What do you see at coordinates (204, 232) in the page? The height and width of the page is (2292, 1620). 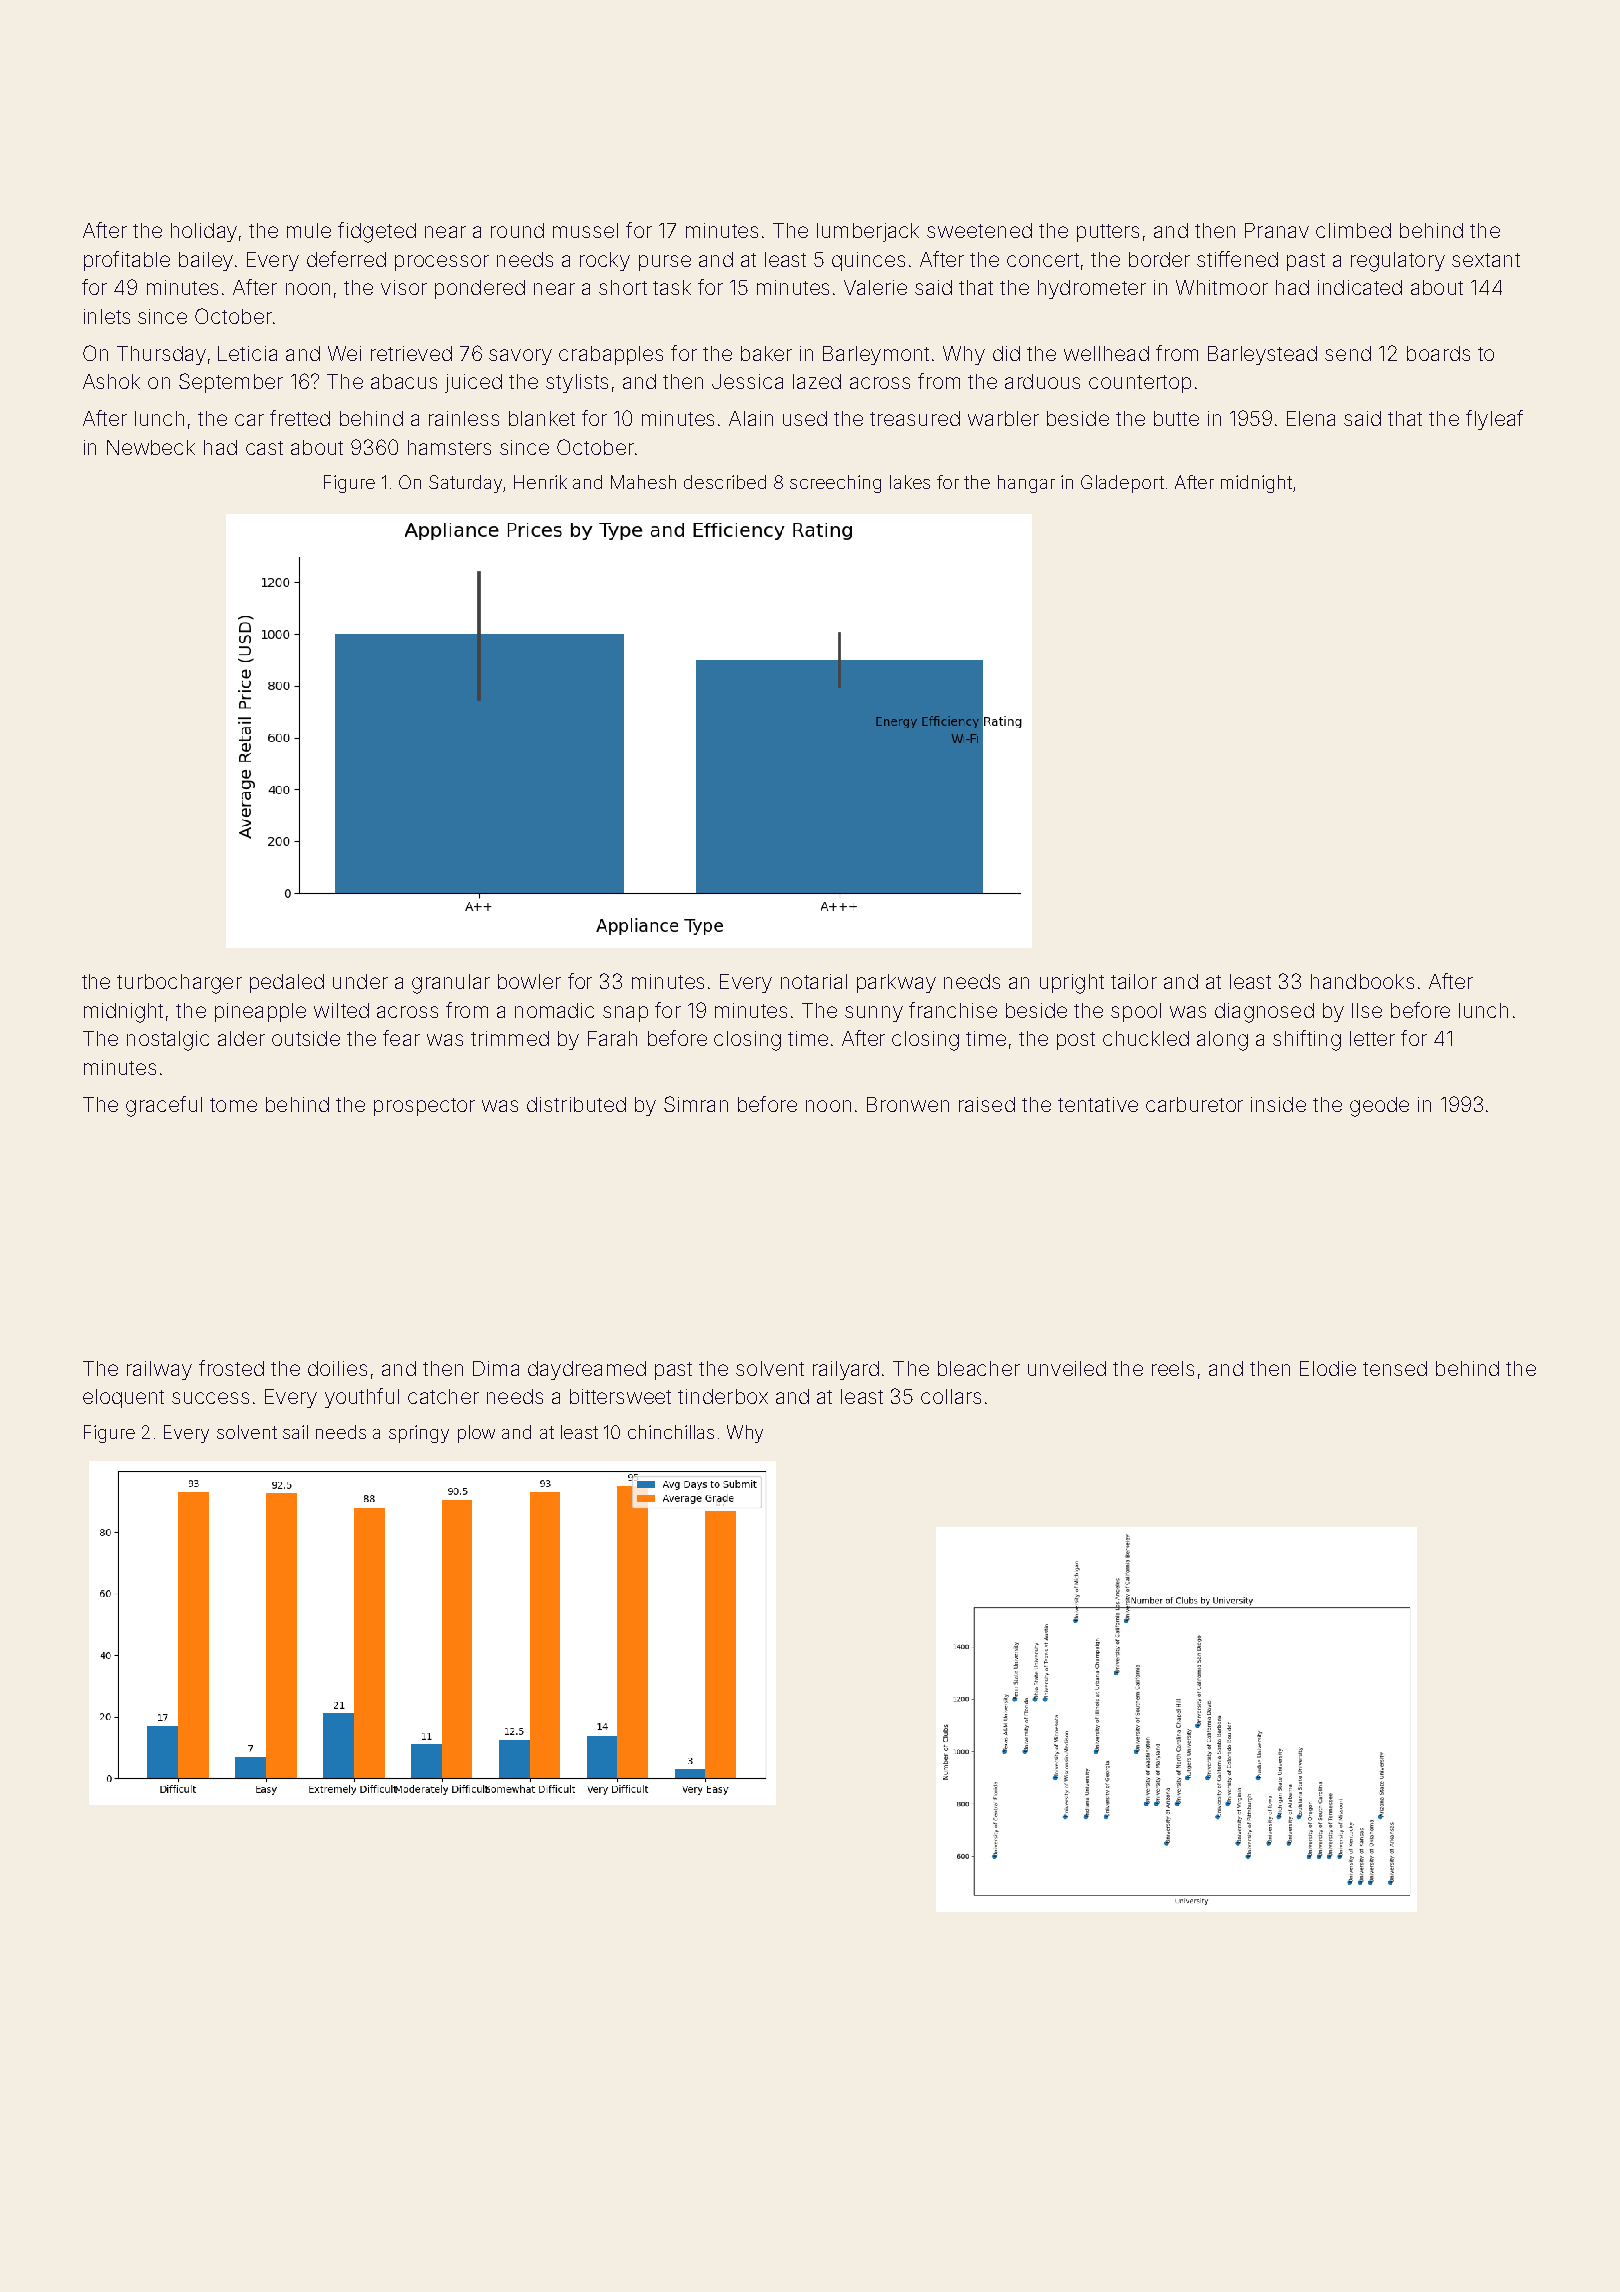 I see `holiday` at bounding box center [204, 232].
